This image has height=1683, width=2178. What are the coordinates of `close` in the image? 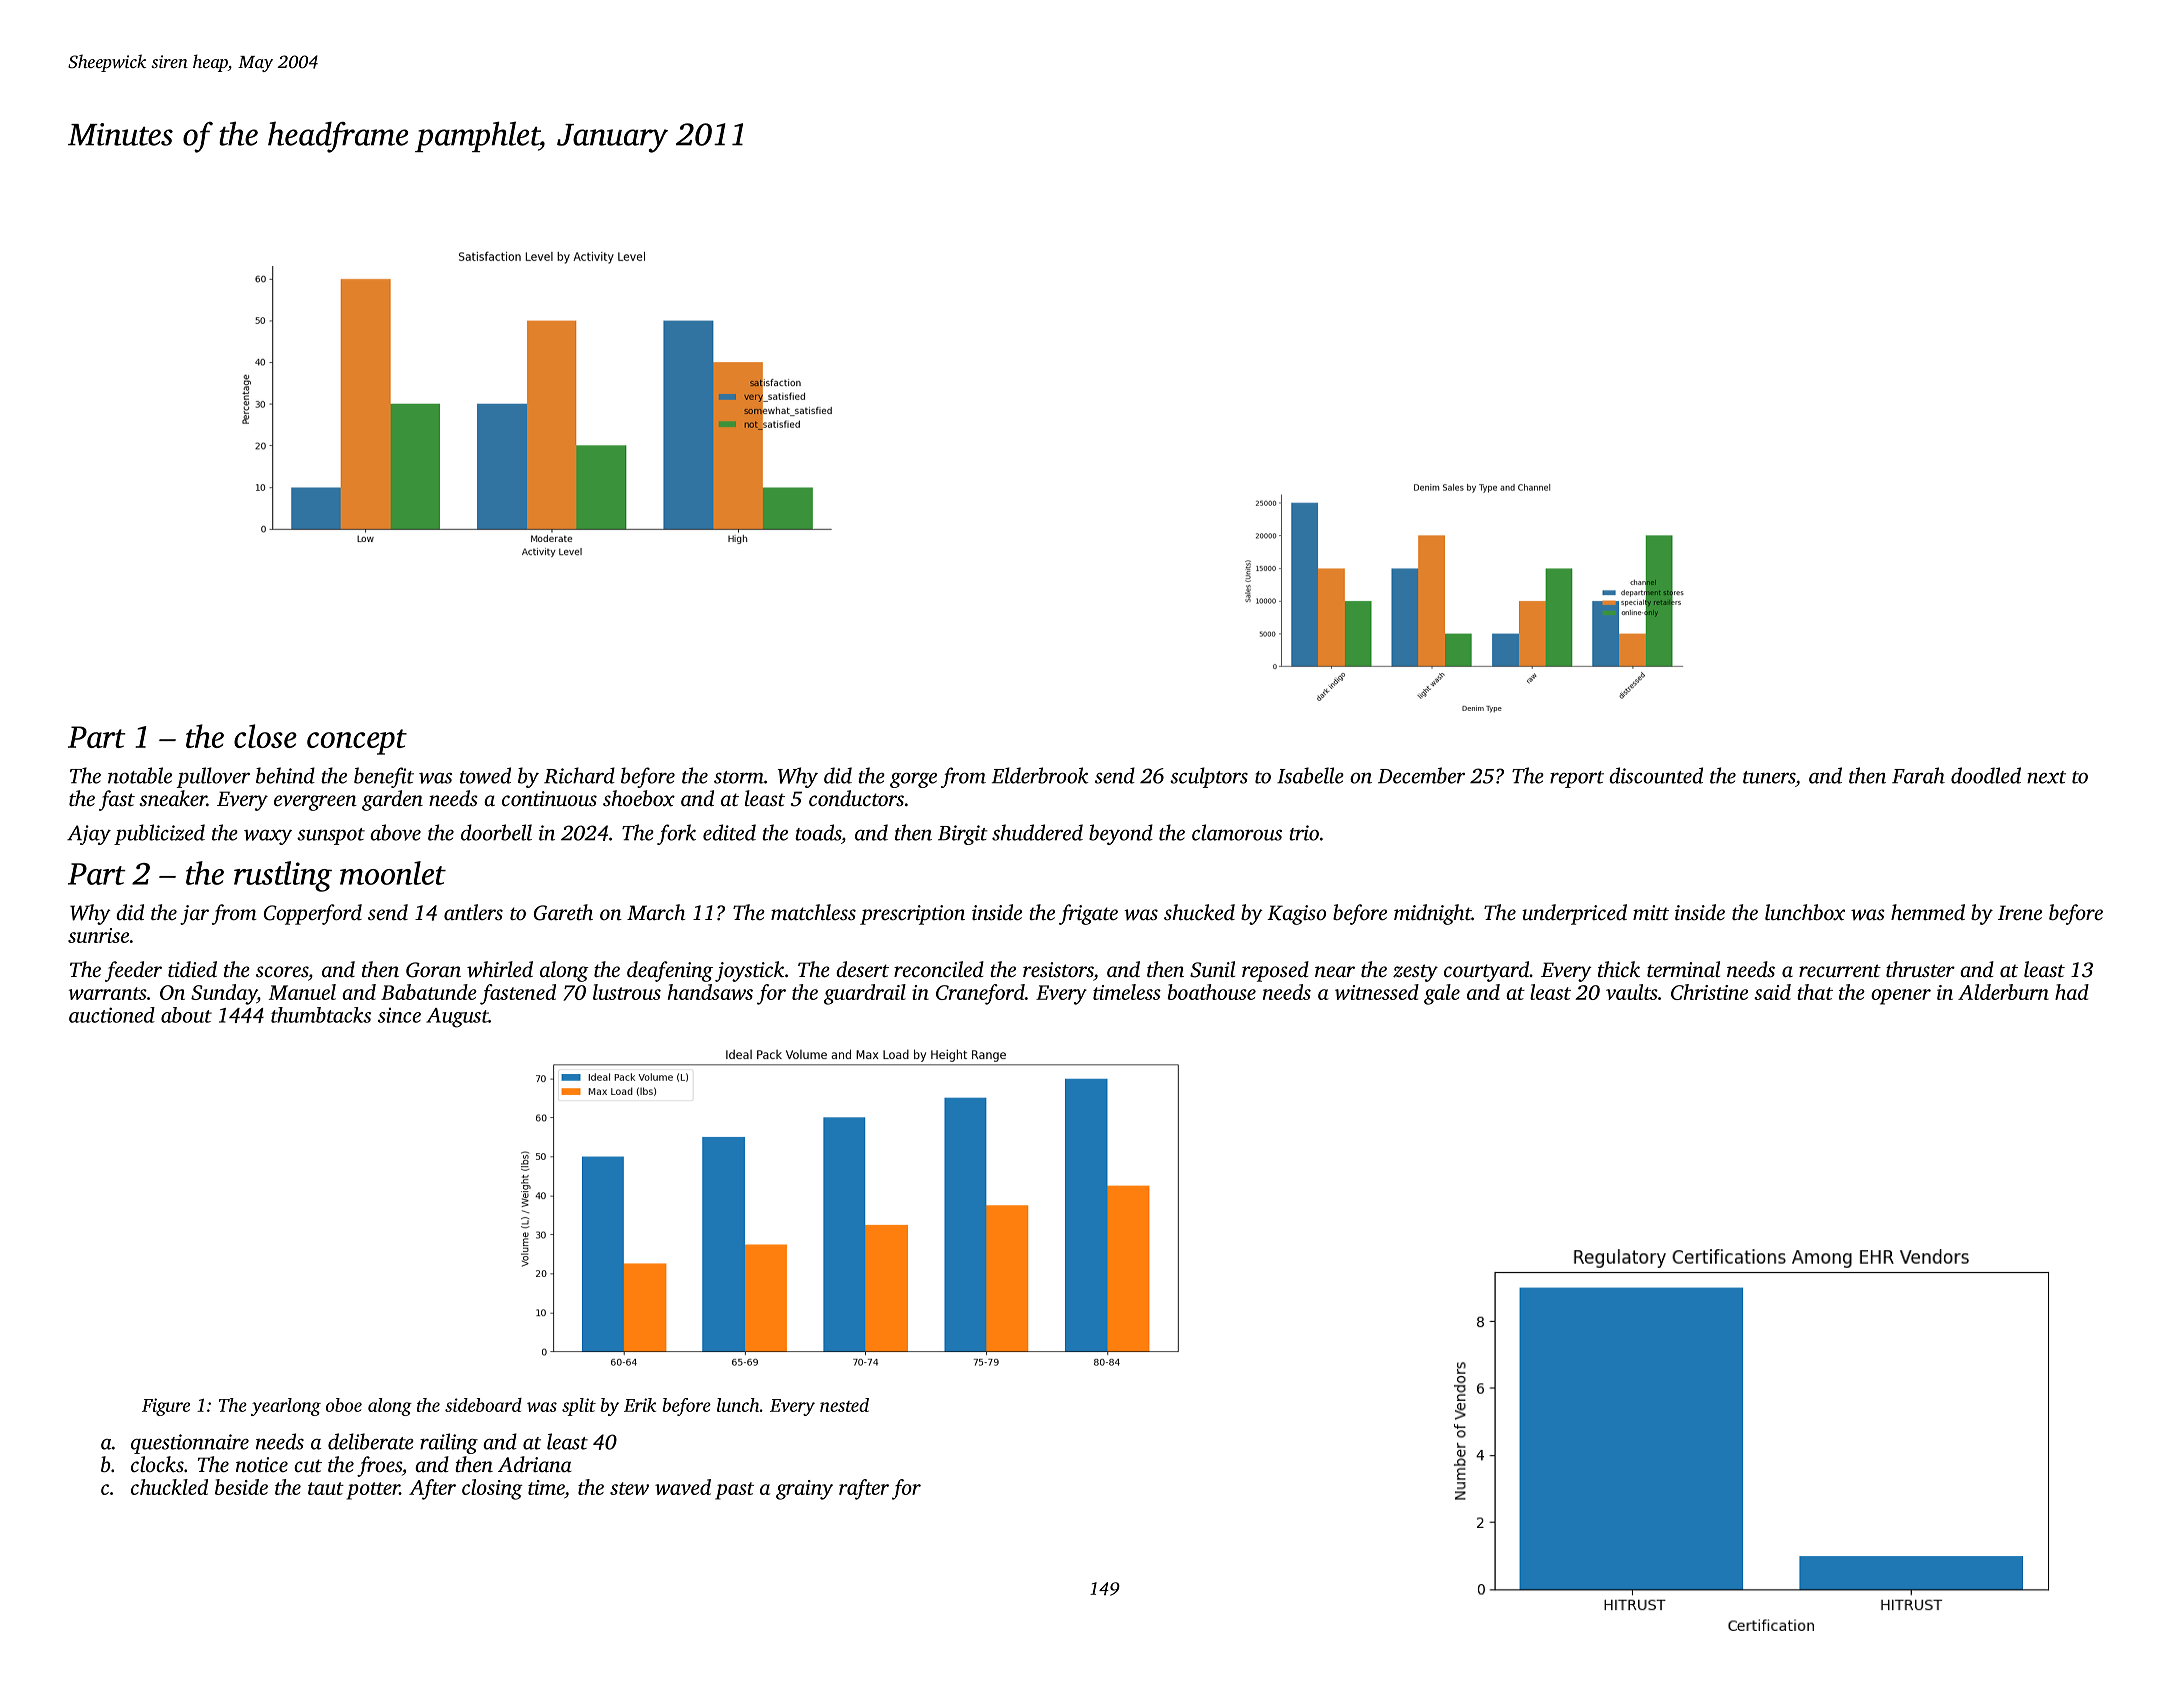 It's located at (265, 736).
